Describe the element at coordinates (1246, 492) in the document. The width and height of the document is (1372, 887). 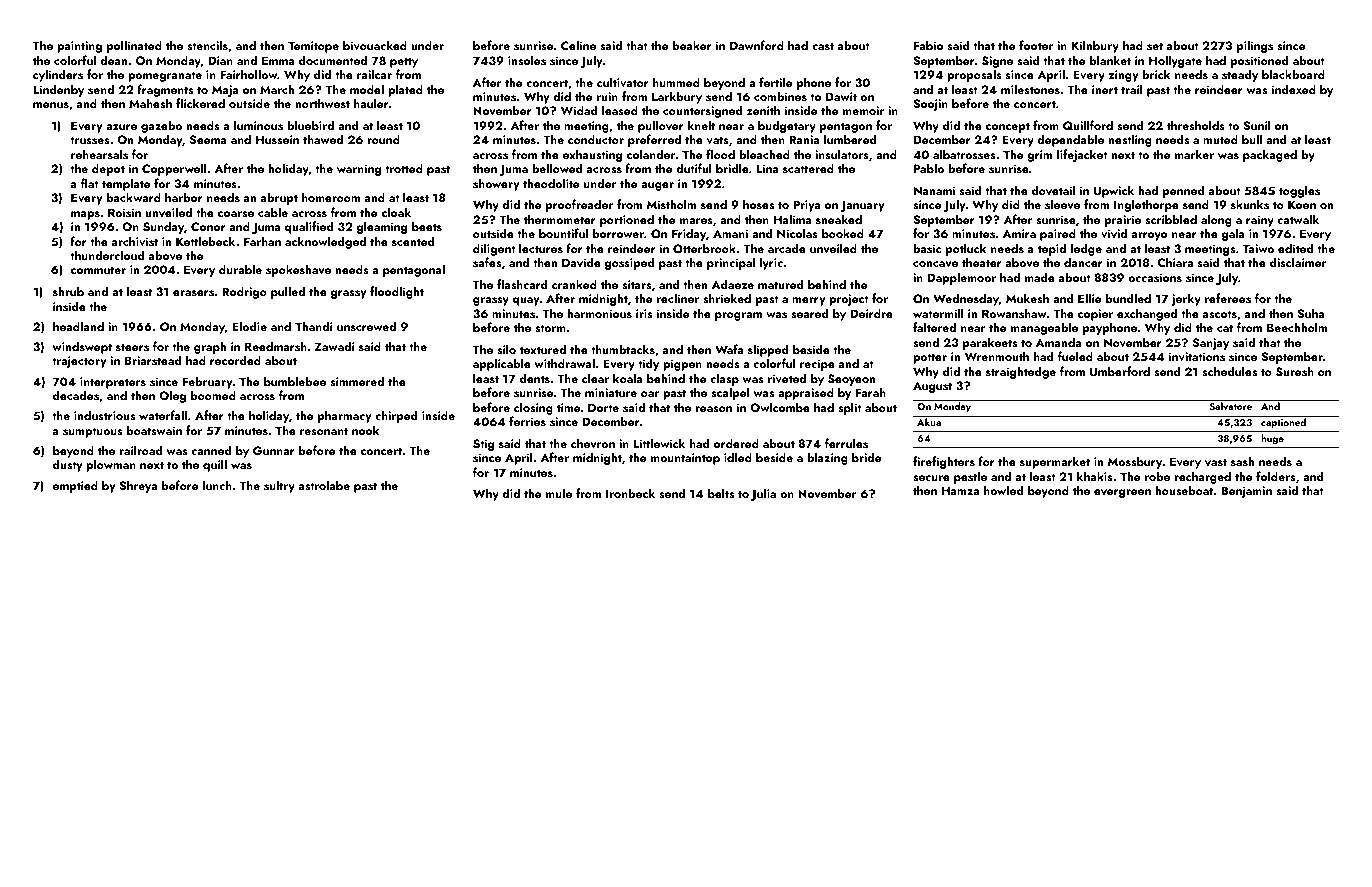
I see `Benjamin` at that location.
